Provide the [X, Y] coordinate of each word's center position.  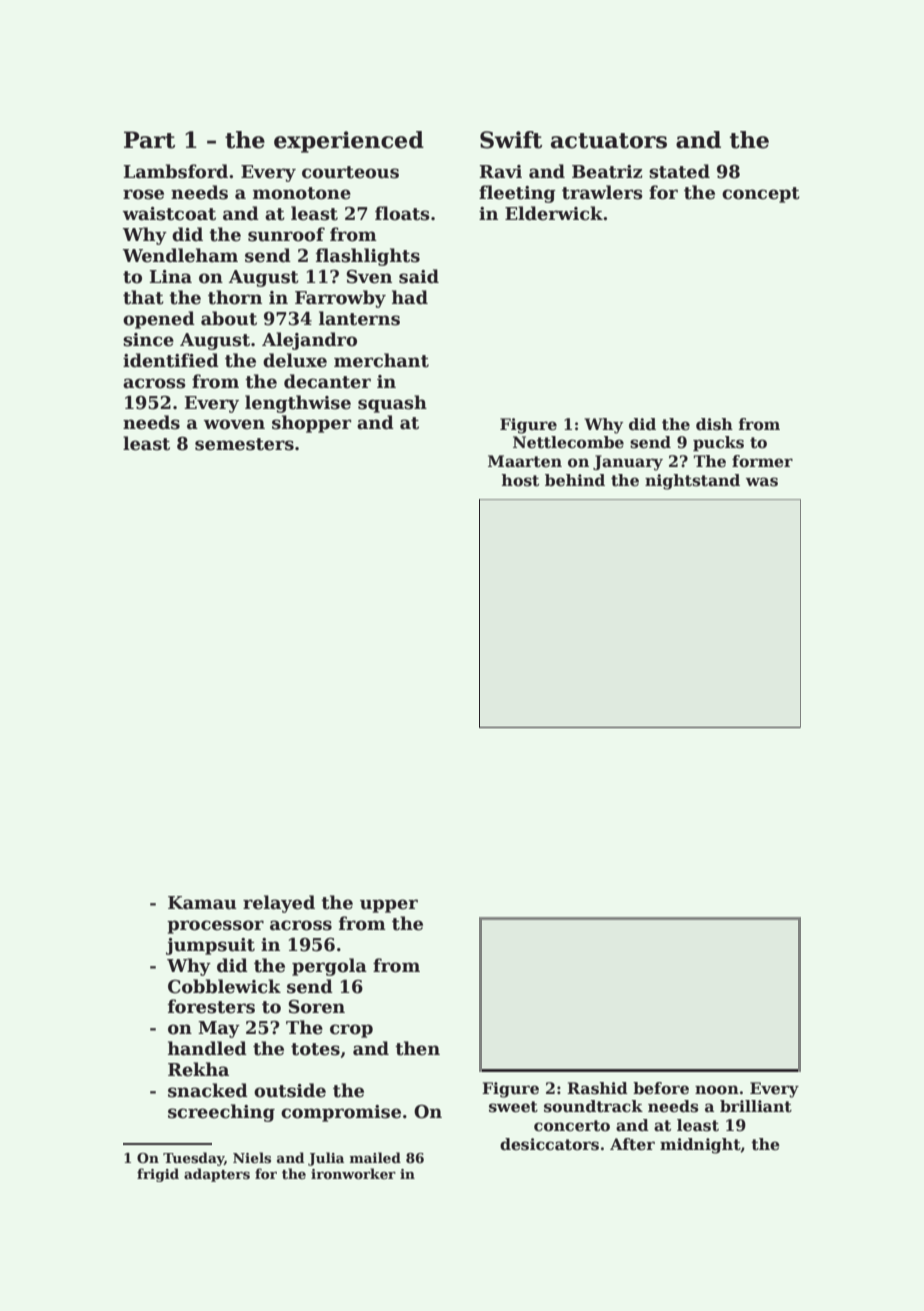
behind [575, 480]
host [520, 480]
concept [761, 195]
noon [717, 1090]
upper [389, 906]
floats [402, 213]
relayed [279, 904]
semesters [244, 444]
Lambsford [175, 171]
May [219, 1029]
